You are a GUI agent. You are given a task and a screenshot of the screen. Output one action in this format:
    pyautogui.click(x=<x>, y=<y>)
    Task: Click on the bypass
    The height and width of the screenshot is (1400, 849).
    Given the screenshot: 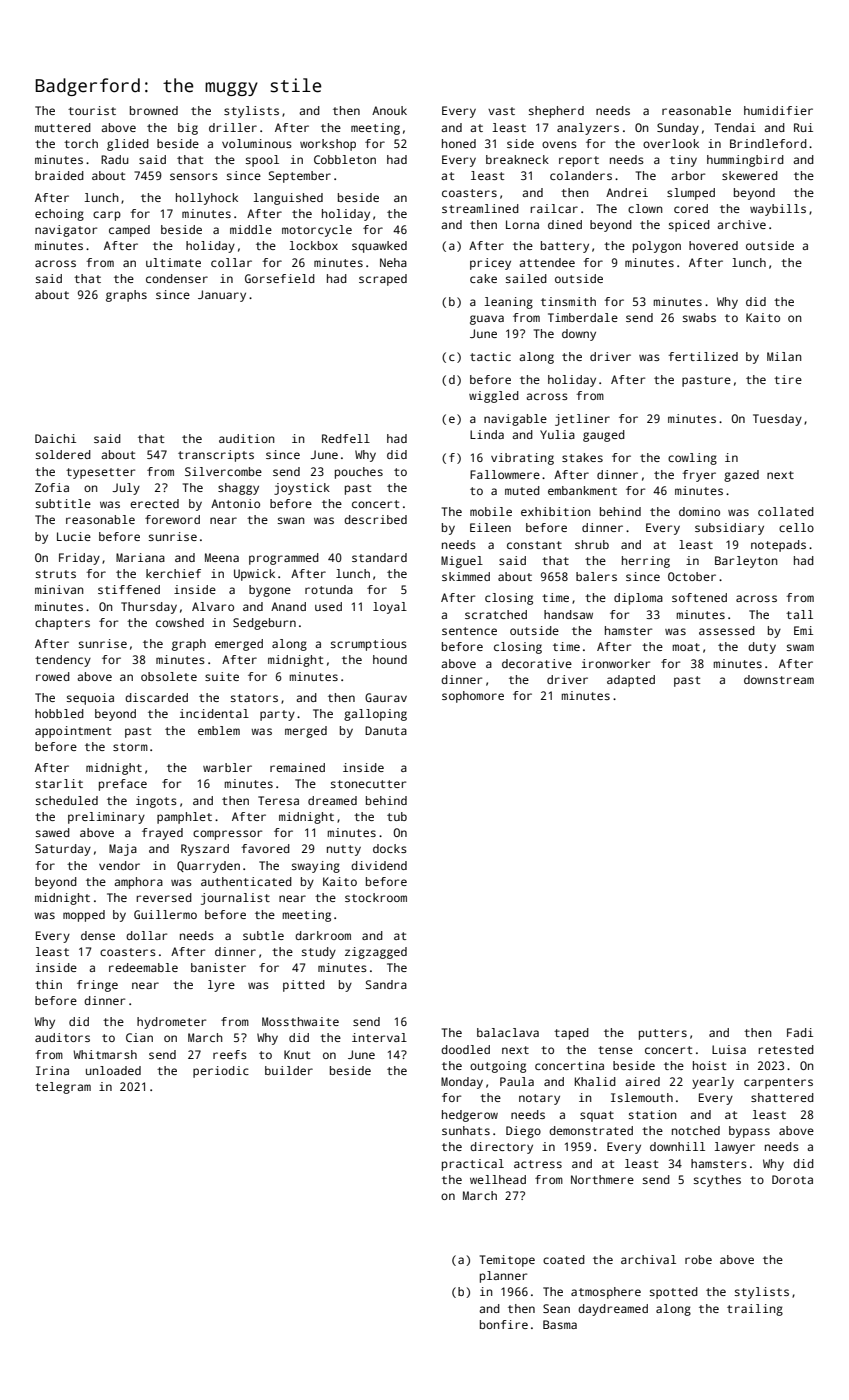 What is the action you would take?
    pyautogui.click(x=749, y=1132)
